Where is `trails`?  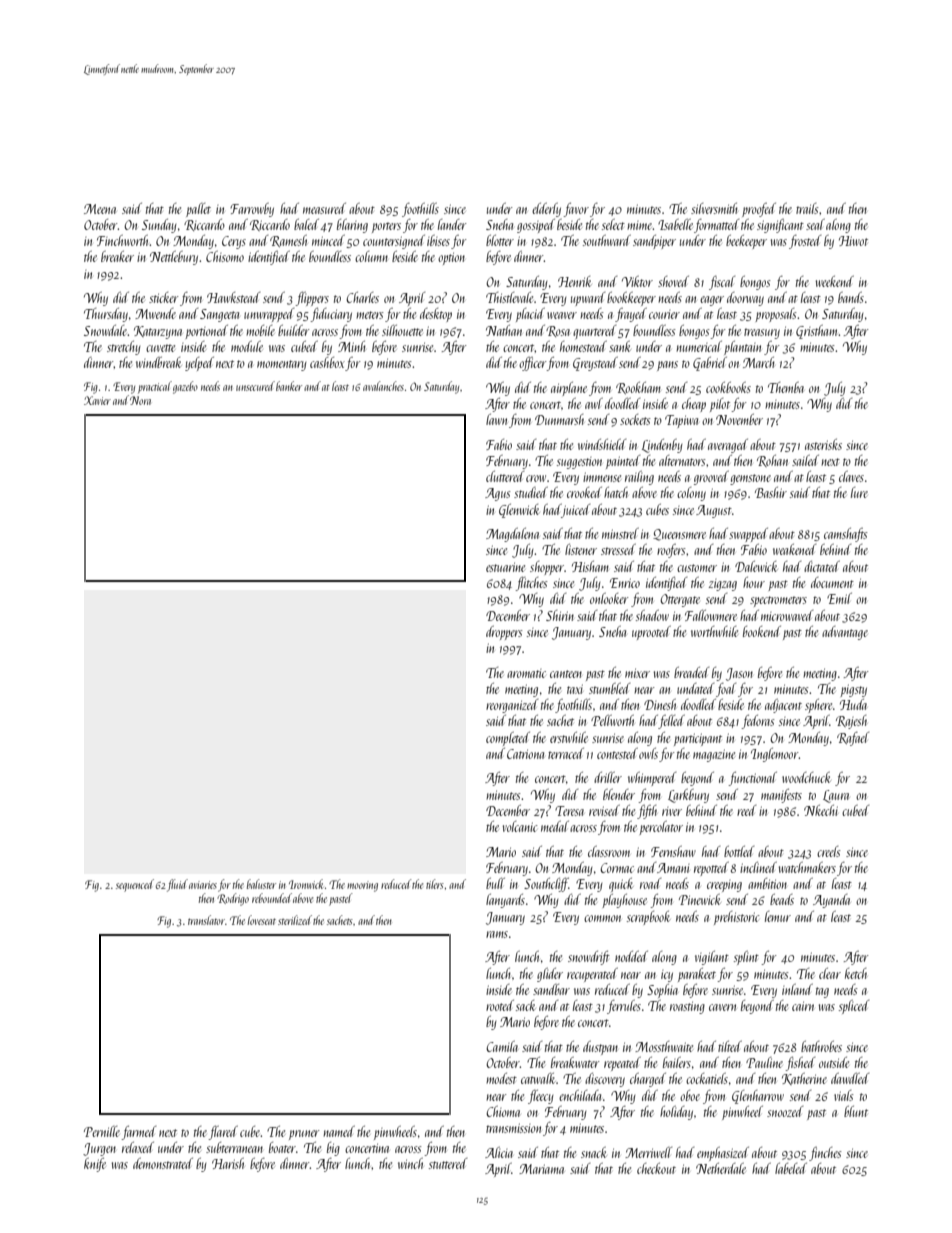 trails is located at coordinates (807, 208).
